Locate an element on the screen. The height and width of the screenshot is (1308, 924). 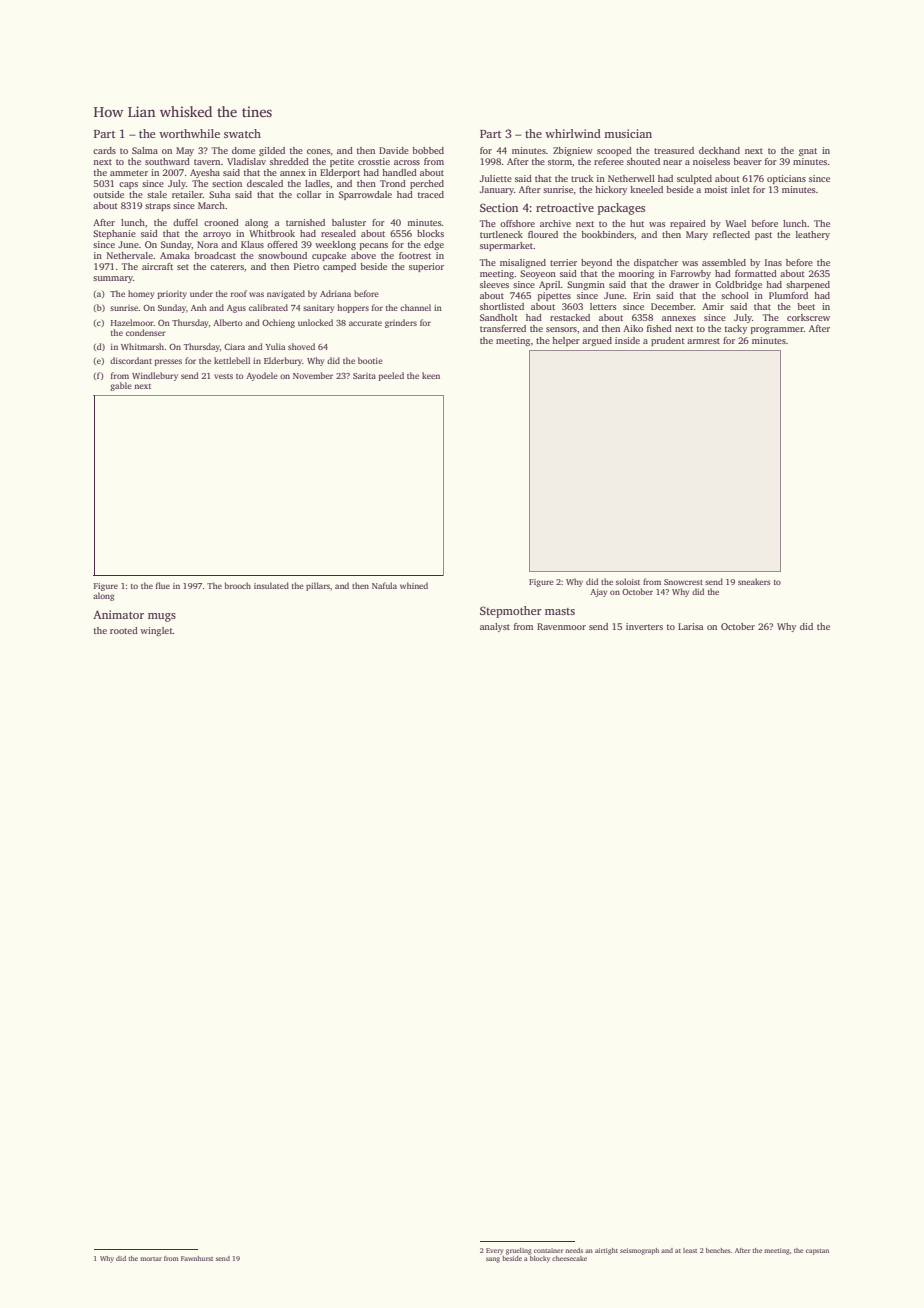
swatch is located at coordinates (242, 133).
